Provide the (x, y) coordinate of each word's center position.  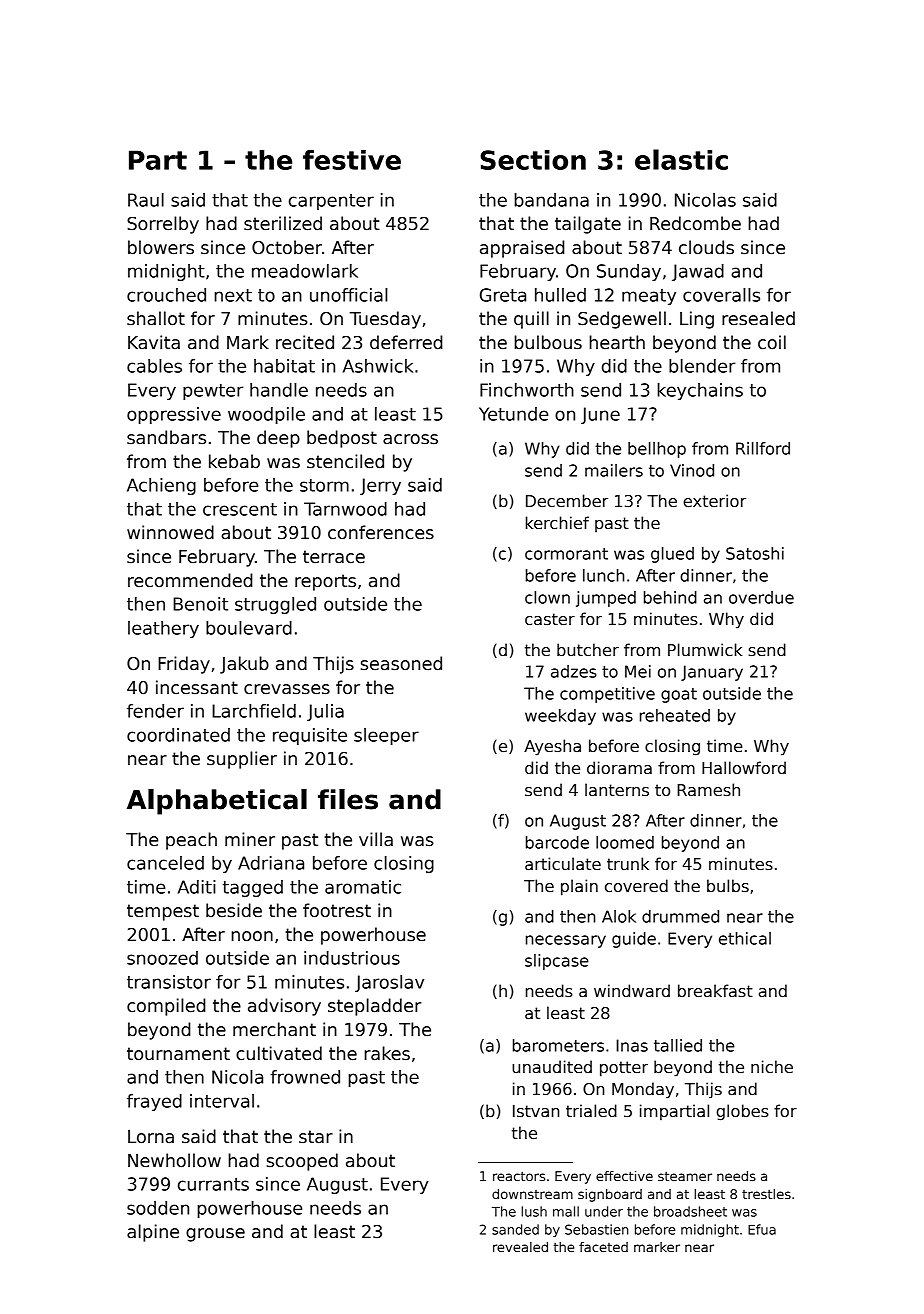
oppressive (174, 415)
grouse (215, 1235)
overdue (761, 597)
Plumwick (705, 649)
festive (352, 160)
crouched (166, 295)
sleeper (386, 736)
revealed (520, 1247)
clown (547, 597)
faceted (603, 1247)
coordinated (178, 735)
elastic (681, 159)
